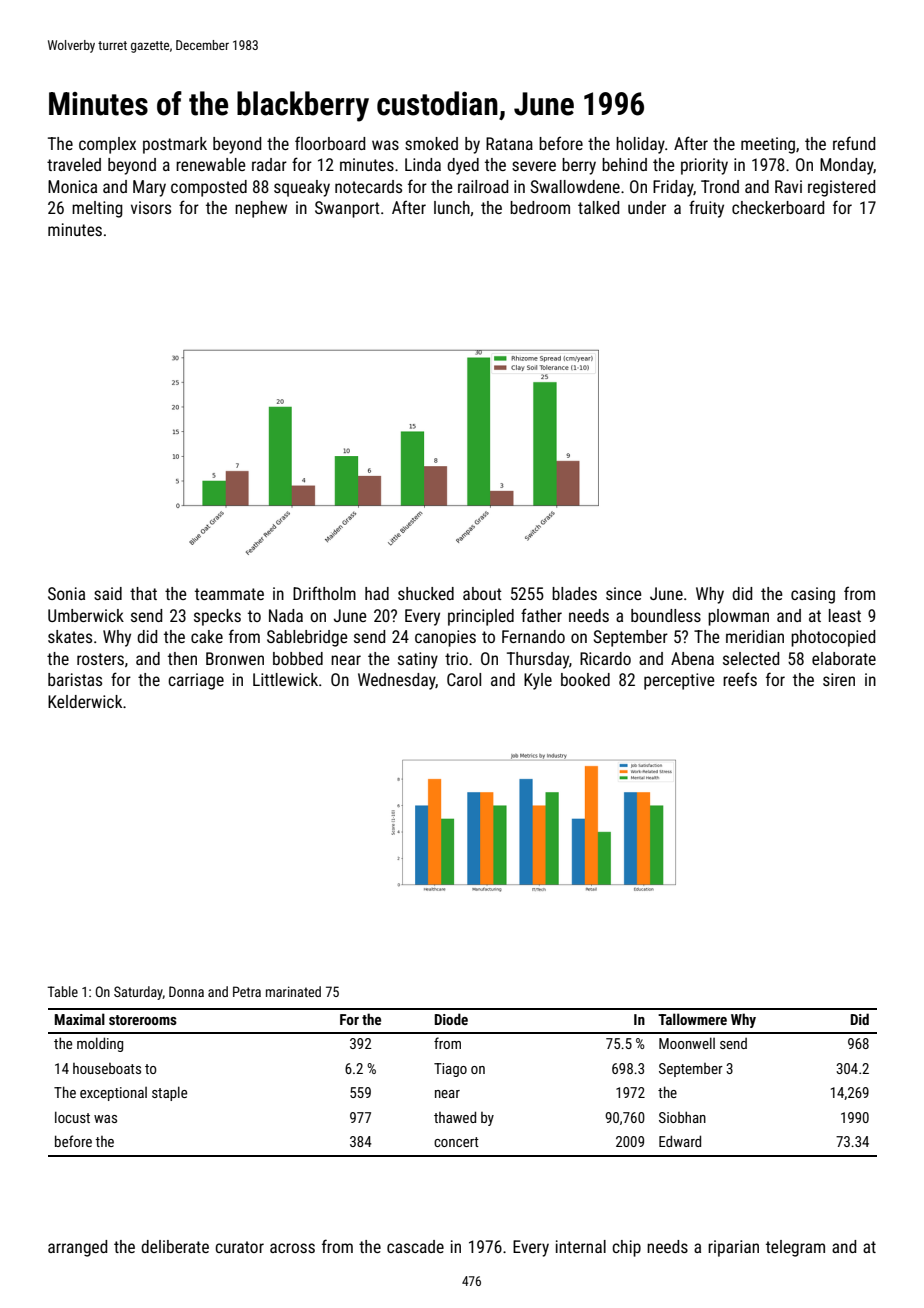 This screenshot has height=1308, width=924. I want to click on complex, so click(107, 145).
